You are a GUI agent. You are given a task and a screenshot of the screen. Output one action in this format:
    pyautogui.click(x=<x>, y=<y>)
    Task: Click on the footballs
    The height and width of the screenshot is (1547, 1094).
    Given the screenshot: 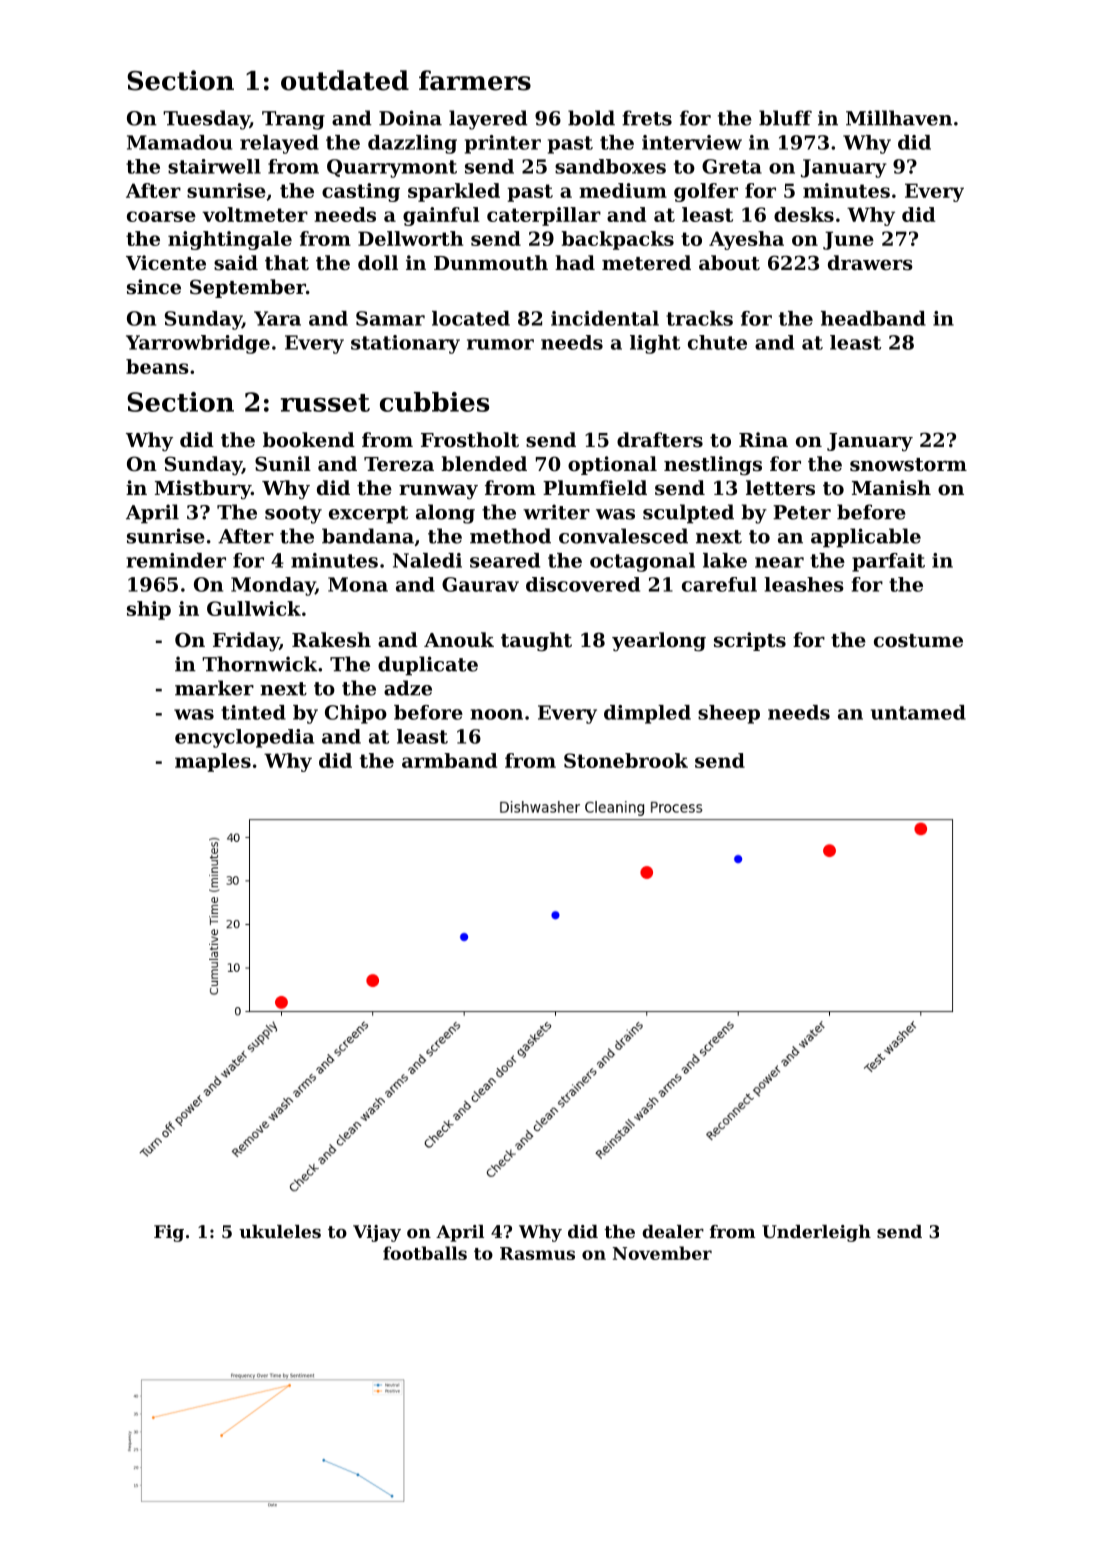 What is the action you would take?
    pyautogui.click(x=425, y=1253)
